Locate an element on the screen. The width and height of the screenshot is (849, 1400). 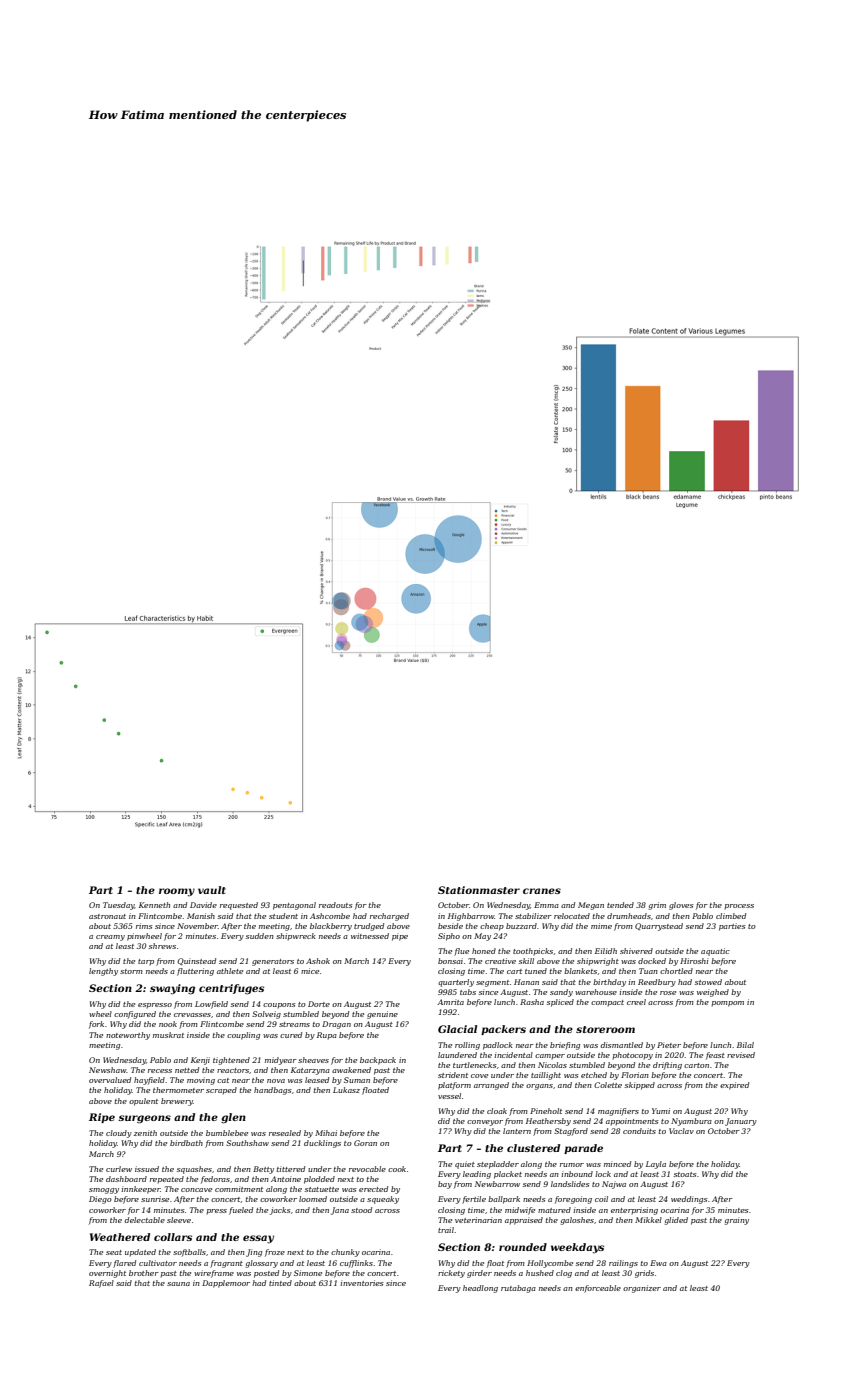
toothpicks is located at coordinates (533, 952).
